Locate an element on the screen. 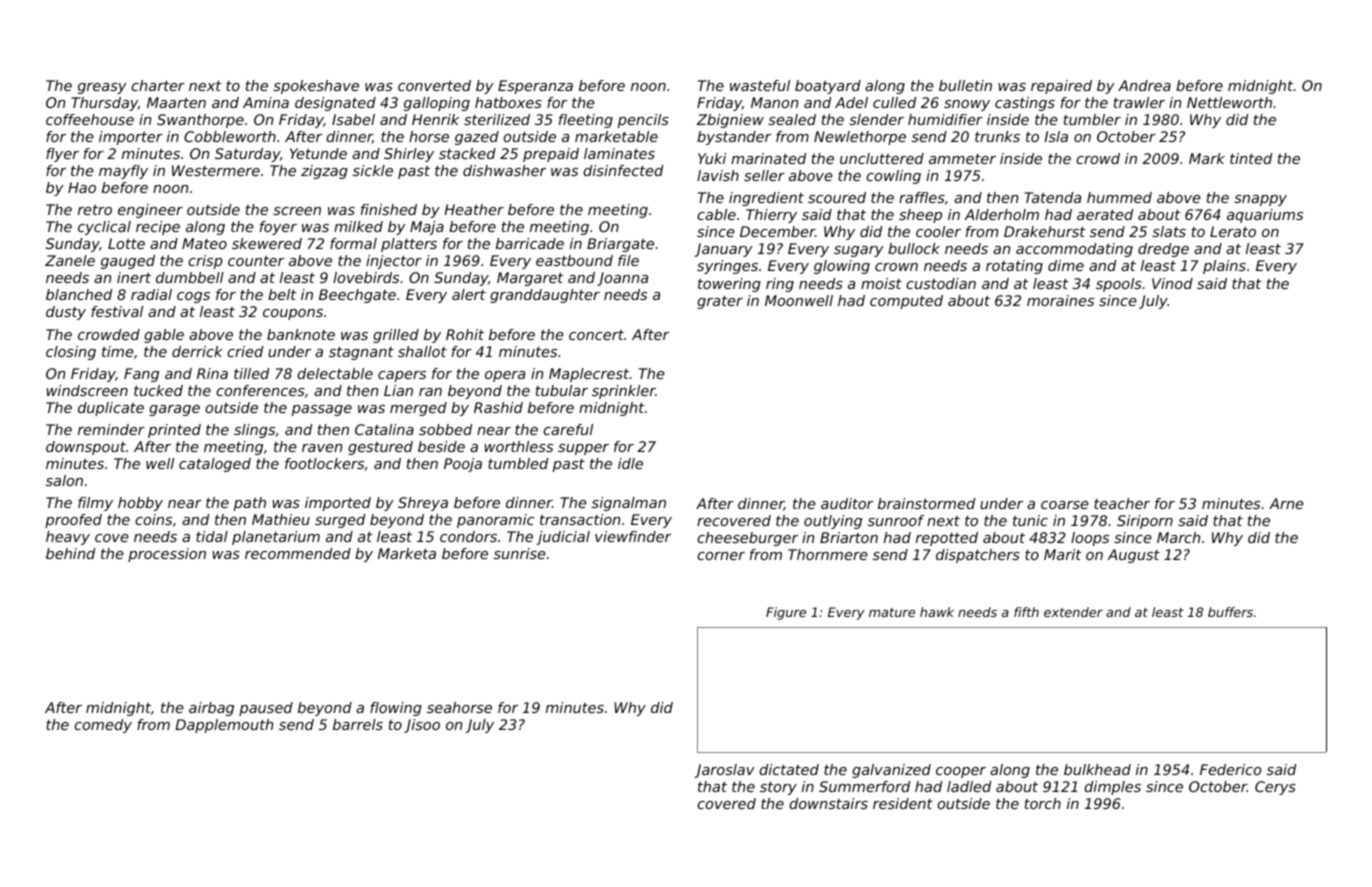 This screenshot has height=887, width=1372. computed is located at coordinates (906, 302).
